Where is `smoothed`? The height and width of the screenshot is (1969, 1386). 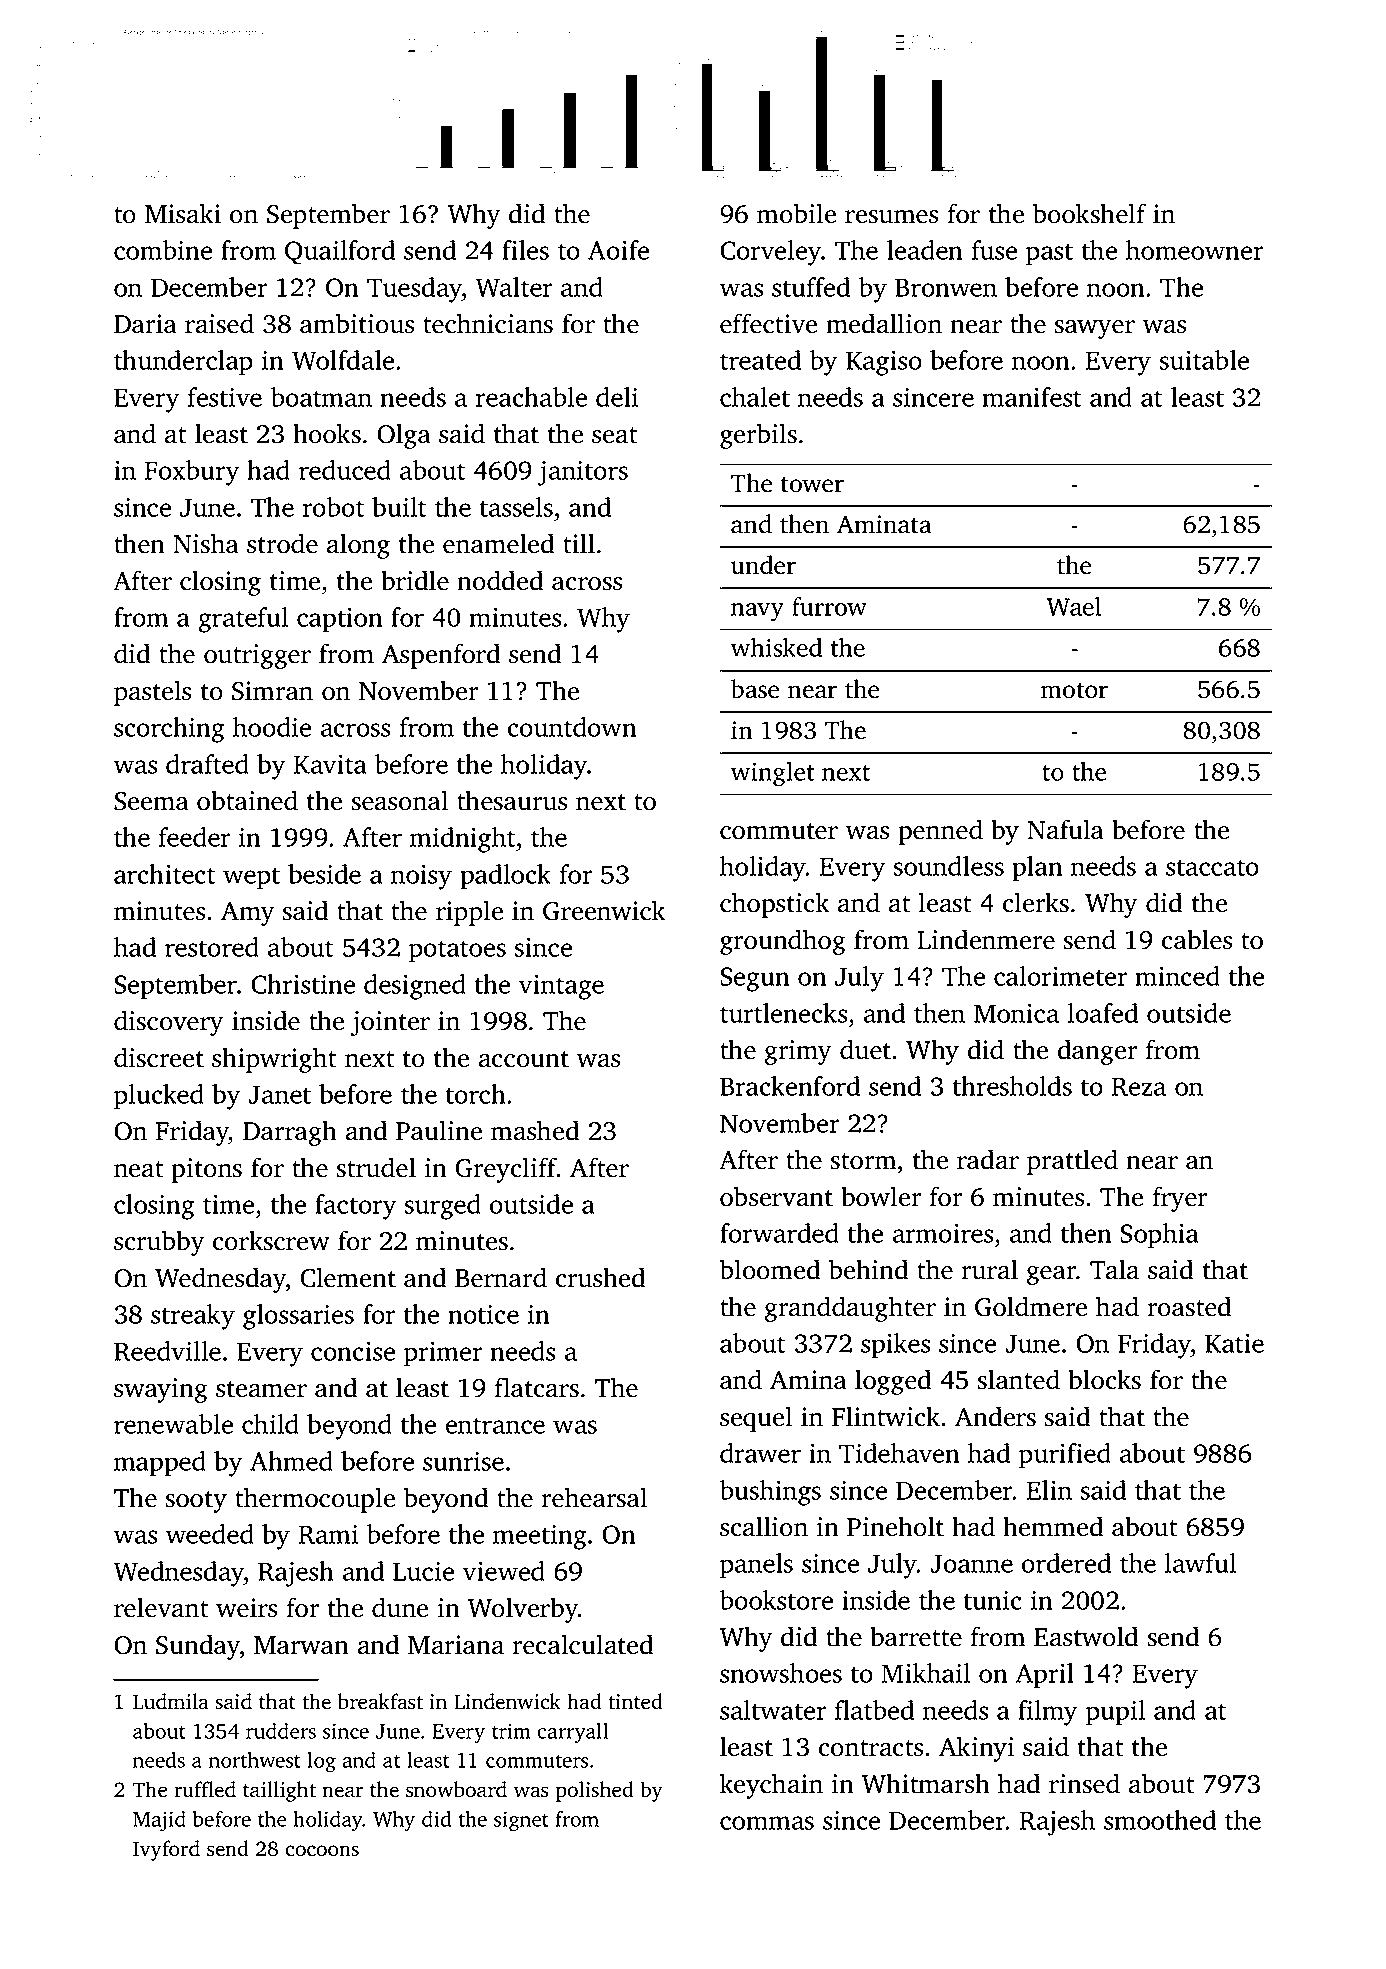
smoothed is located at coordinates (1160, 1820).
